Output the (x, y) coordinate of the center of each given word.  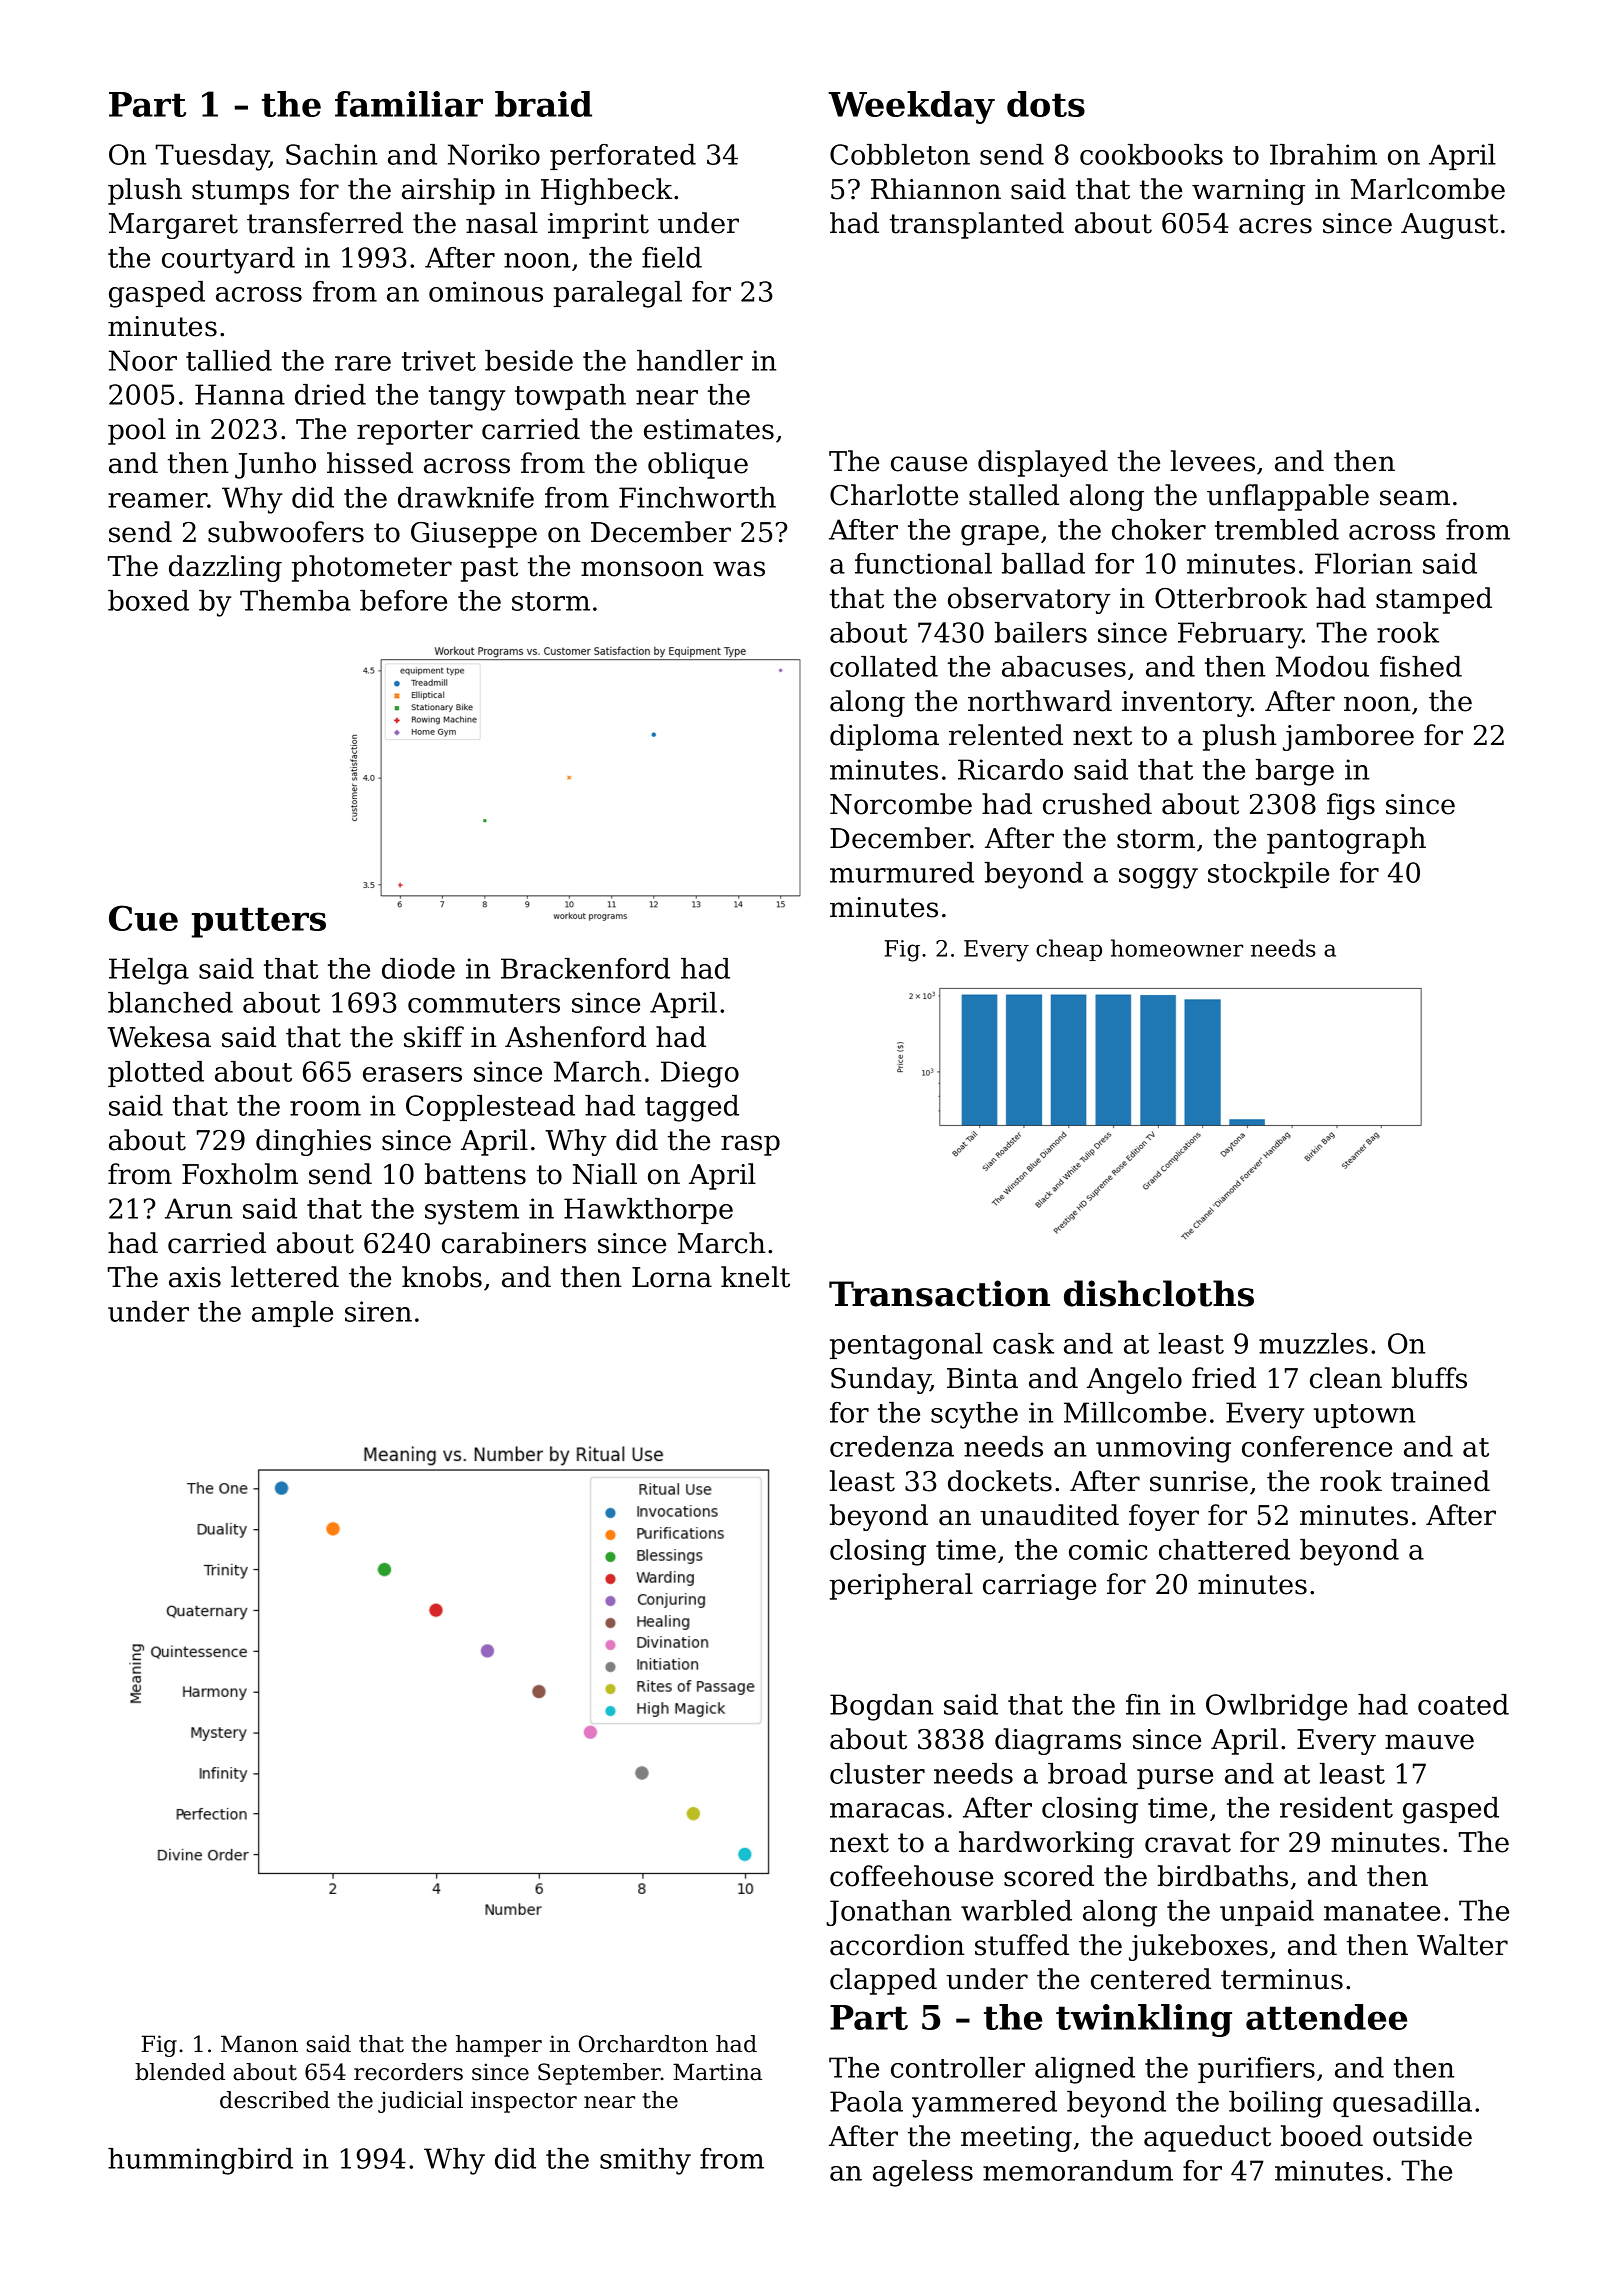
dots (1046, 104)
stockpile (1268, 875)
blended (180, 2072)
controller (958, 2067)
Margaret (173, 226)
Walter (1462, 1945)
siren (378, 1311)
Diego (700, 1074)
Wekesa (159, 1037)
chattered (1224, 1549)
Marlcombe (1428, 189)
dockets (1000, 1481)
